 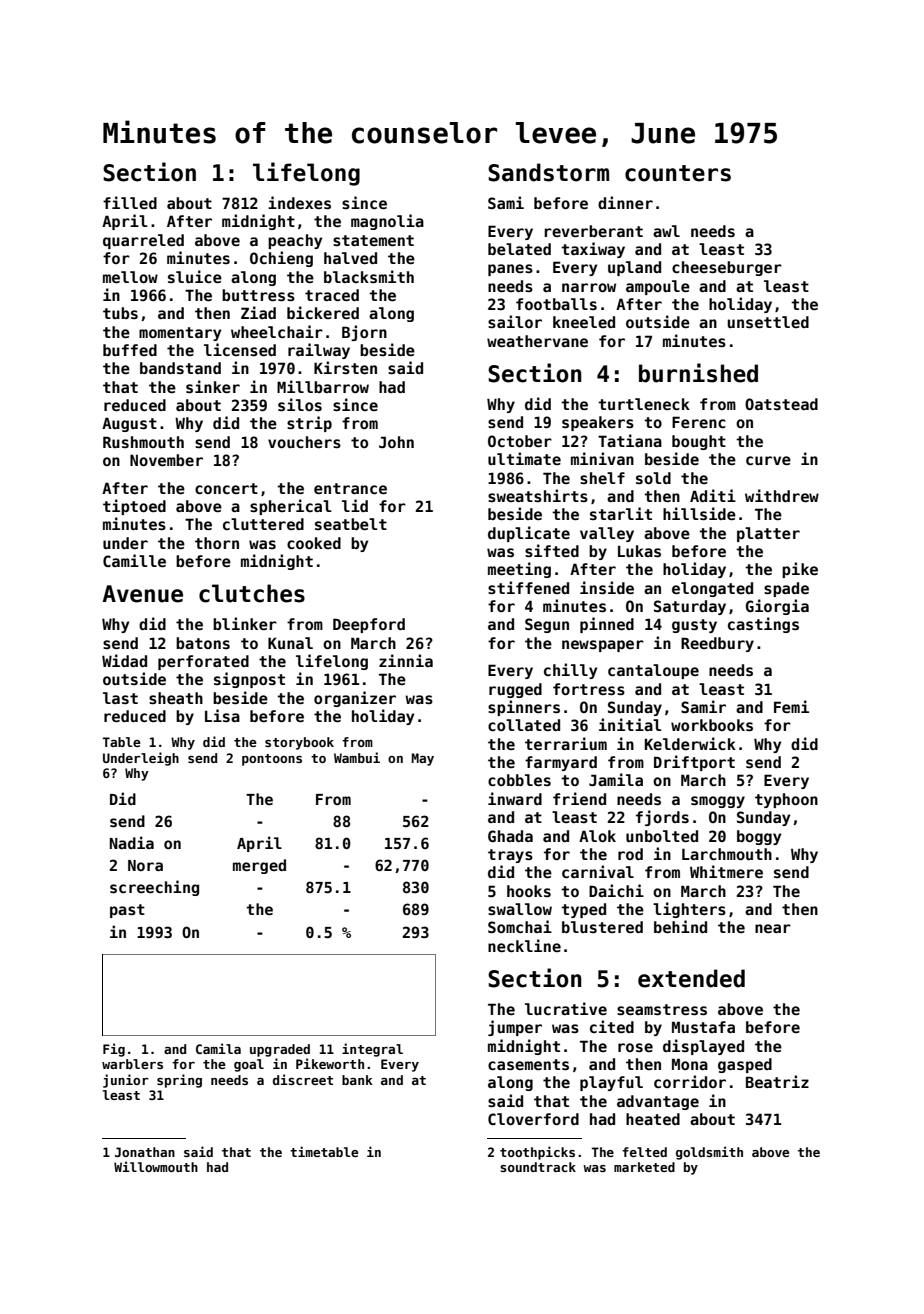 What do you see at coordinates (712, 589) in the page?
I see `elongated` at bounding box center [712, 589].
